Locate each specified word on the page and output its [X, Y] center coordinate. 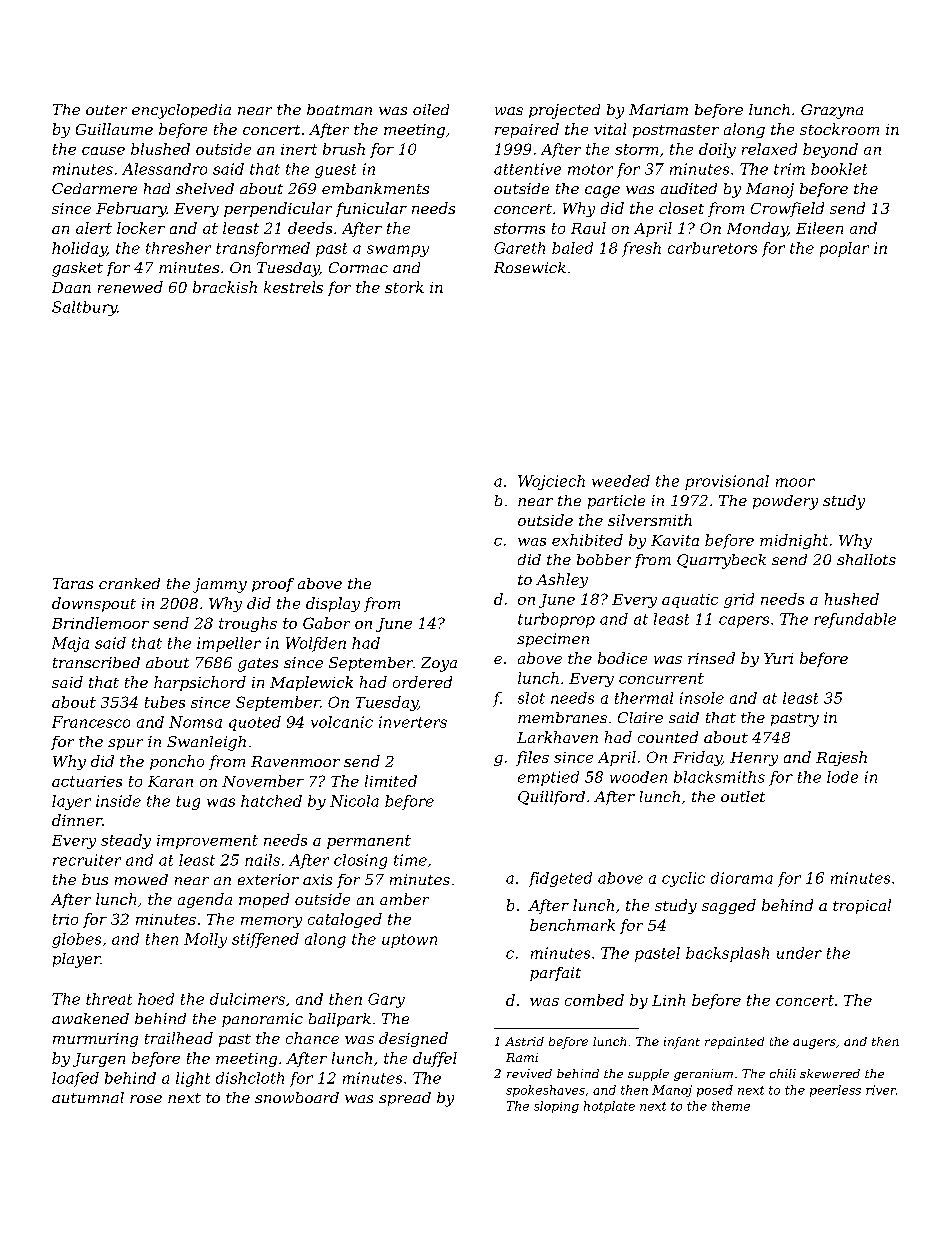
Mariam [658, 109]
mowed [141, 879]
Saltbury [84, 308]
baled [572, 248]
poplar [844, 249]
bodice [622, 658]
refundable [855, 620]
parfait [555, 974]
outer [106, 110]
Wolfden [316, 644]
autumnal [88, 1097]
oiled [431, 109]
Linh [668, 1000]
